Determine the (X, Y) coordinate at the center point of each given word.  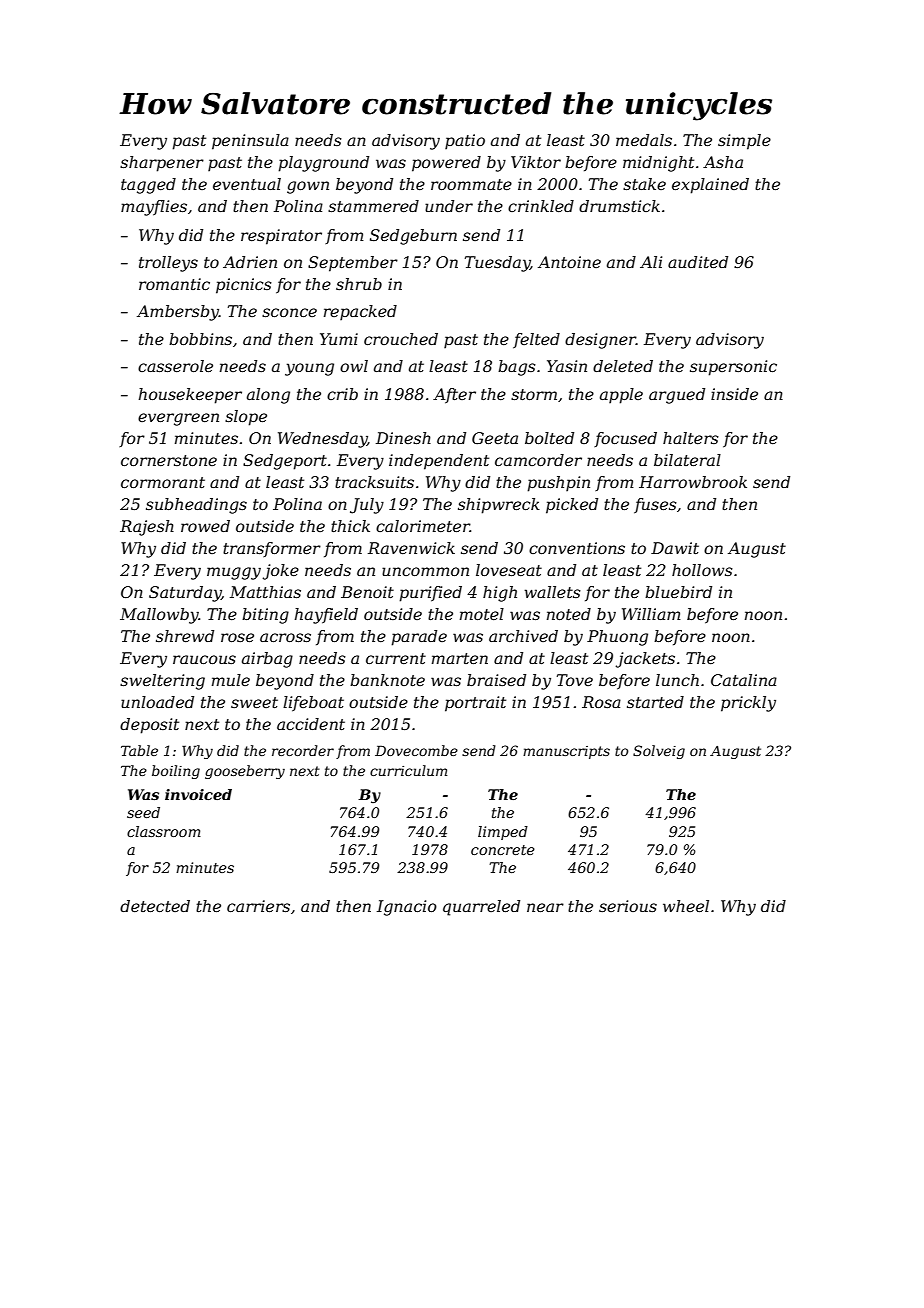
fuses (655, 505)
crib (342, 394)
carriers (258, 906)
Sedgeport (285, 462)
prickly (748, 704)
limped (503, 833)
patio (465, 142)
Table (139, 750)
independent (439, 462)
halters (691, 438)
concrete (503, 850)
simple (744, 142)
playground (323, 164)
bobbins (200, 339)
